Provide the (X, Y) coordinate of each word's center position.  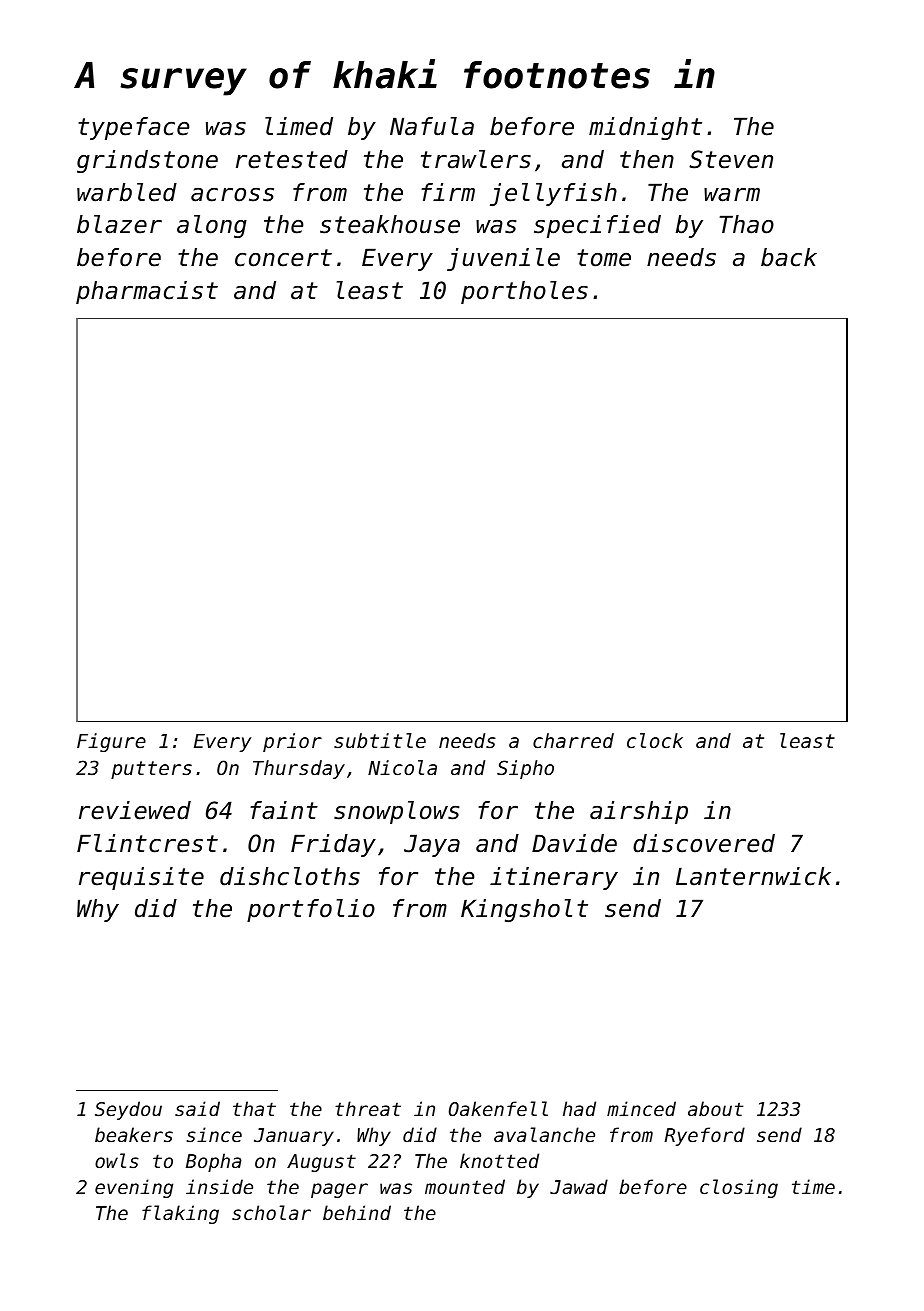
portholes (524, 292)
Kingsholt (524, 910)
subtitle (380, 740)
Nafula (432, 126)
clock (655, 740)
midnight (645, 128)
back (789, 257)
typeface (134, 128)
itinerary (554, 878)
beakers (134, 1134)
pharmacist (147, 292)
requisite (141, 878)
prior (292, 742)
